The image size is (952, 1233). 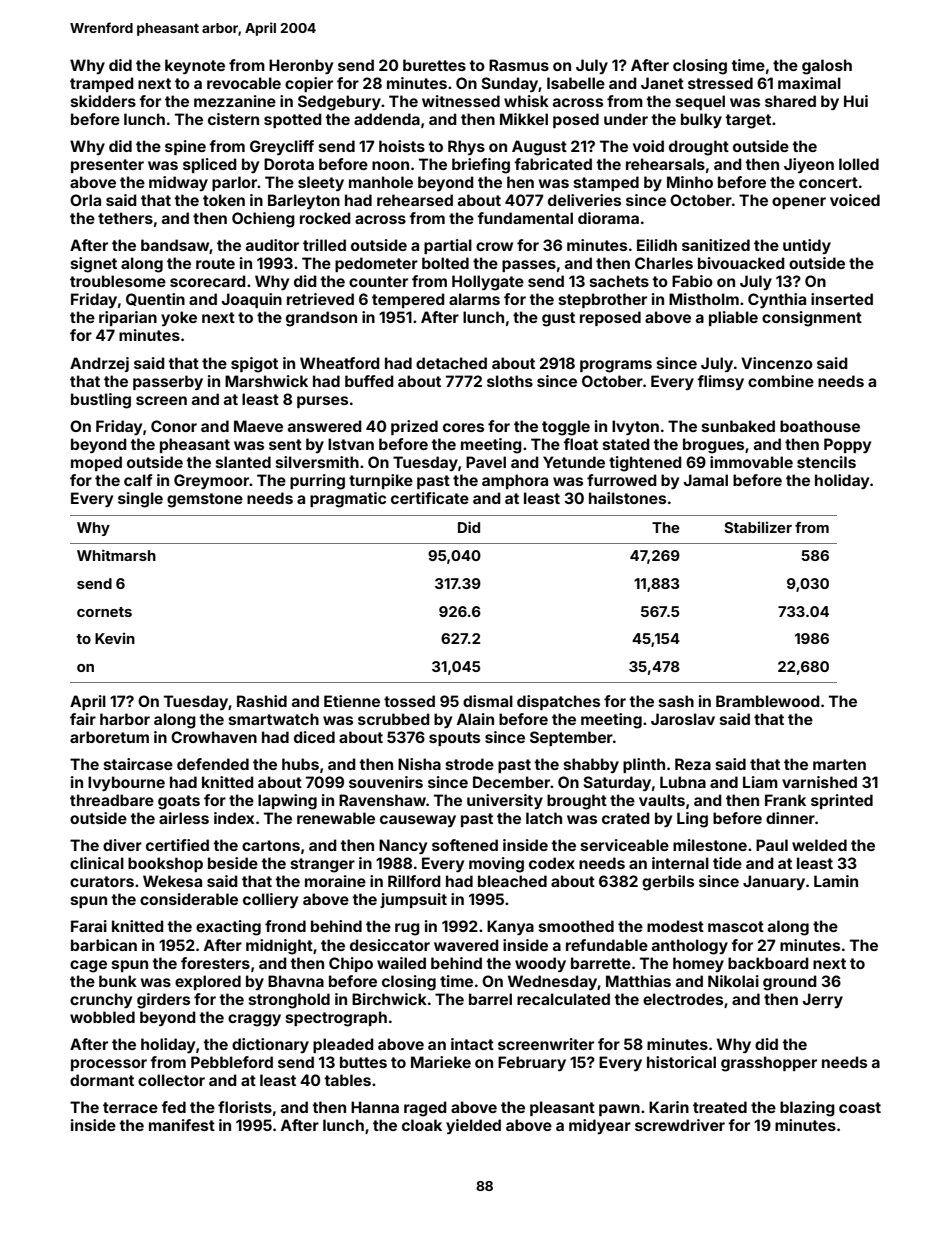 What do you see at coordinates (301, 66) in the document?
I see `Heronby` at bounding box center [301, 66].
